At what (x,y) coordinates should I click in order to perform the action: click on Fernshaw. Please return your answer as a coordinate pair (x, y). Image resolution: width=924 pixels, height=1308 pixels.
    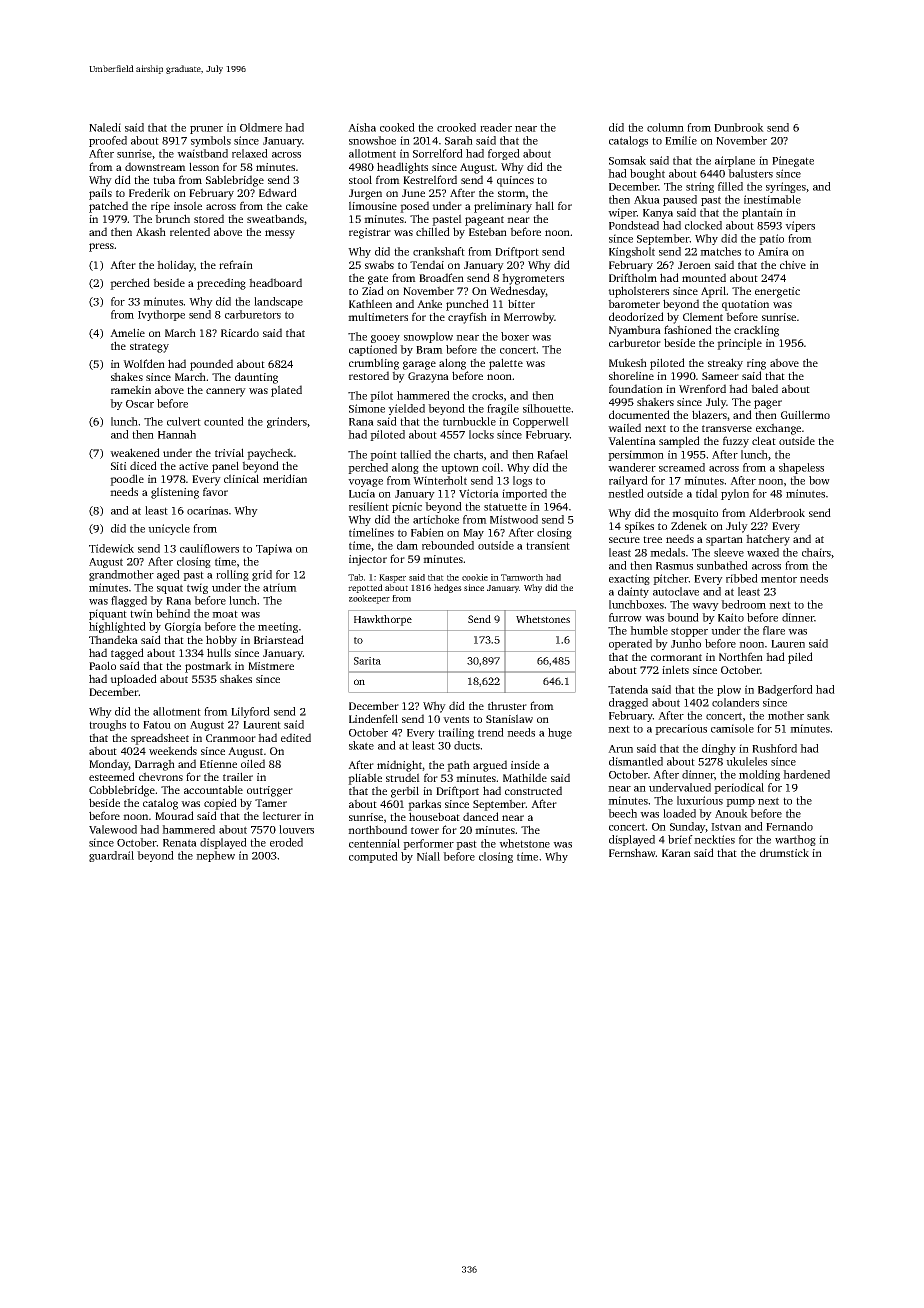
    Looking at the image, I should click on (632, 852).
